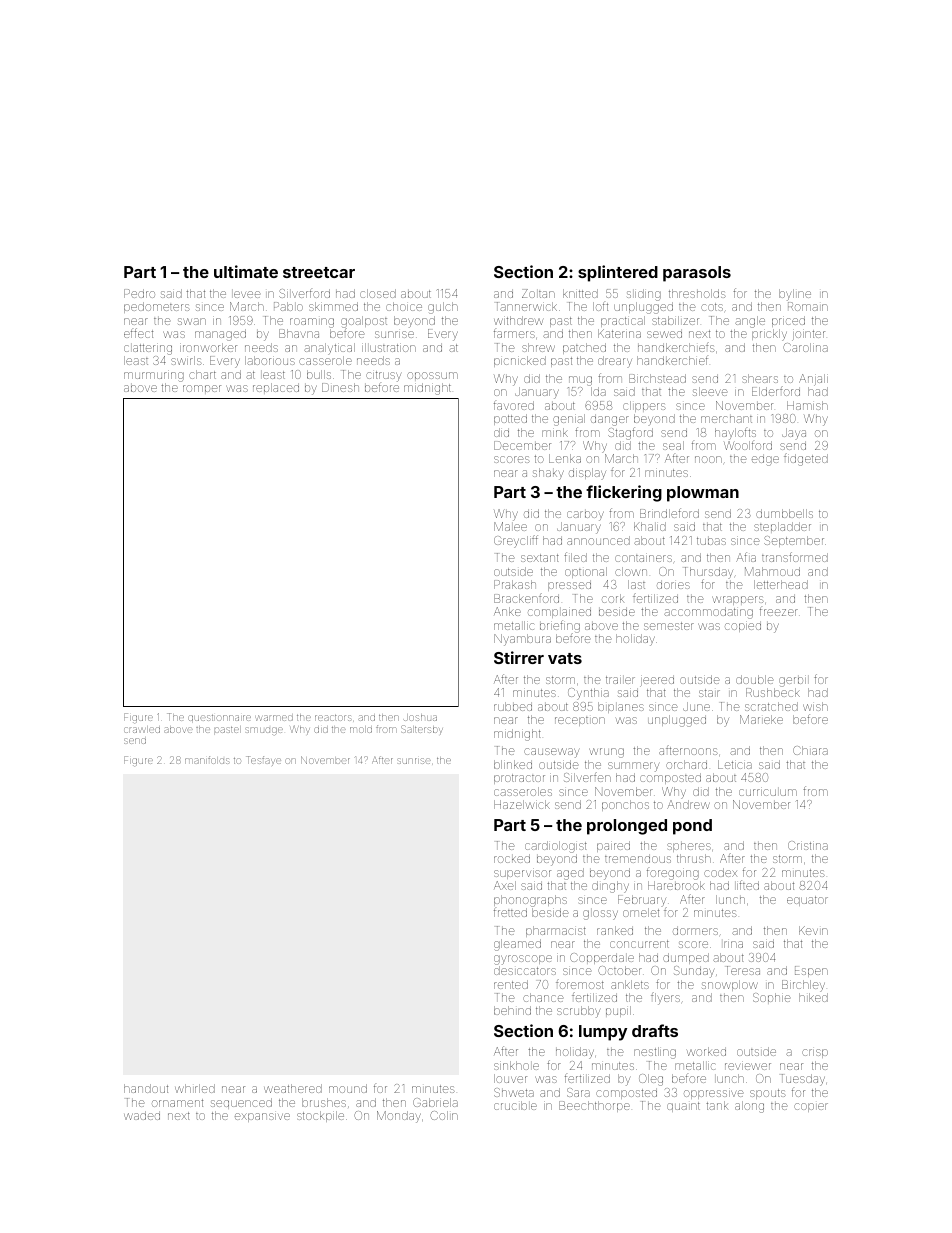 The height and width of the screenshot is (1233, 952). I want to click on gerbil, so click(792, 682).
